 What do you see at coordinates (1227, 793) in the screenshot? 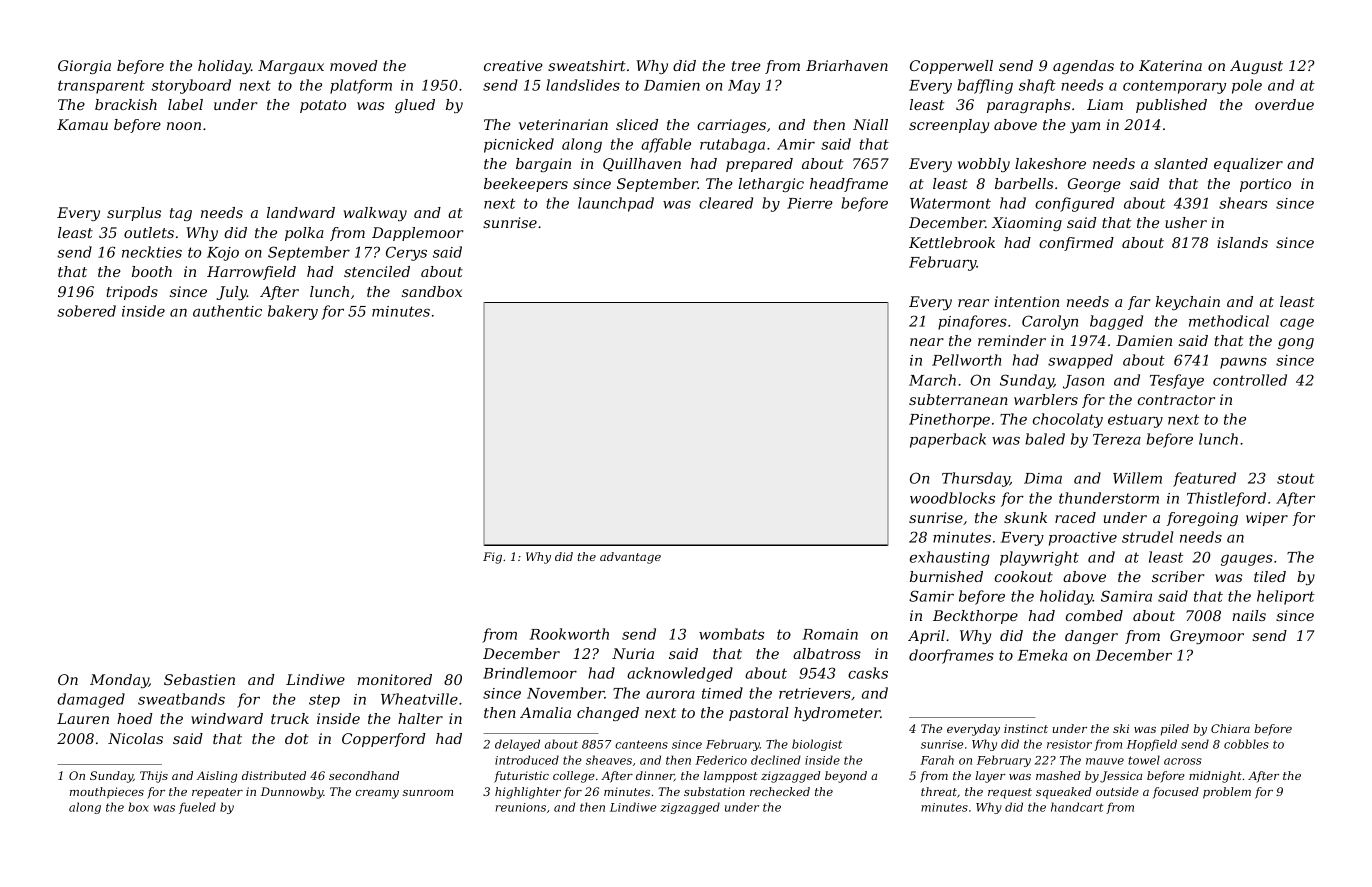
I see `problem` at bounding box center [1227, 793].
